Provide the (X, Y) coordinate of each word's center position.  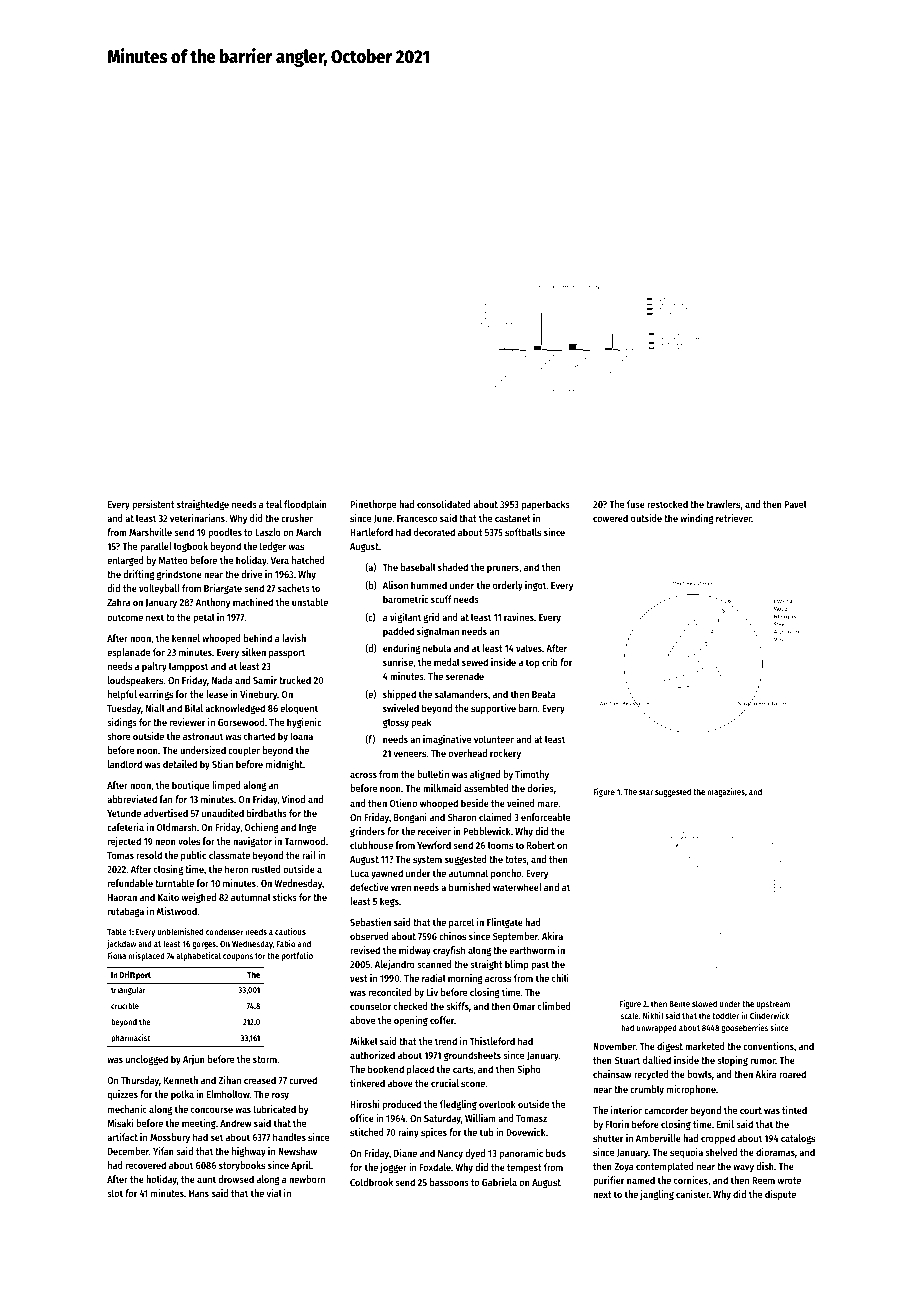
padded (398, 632)
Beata (544, 694)
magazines (726, 792)
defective (369, 887)
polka (182, 1095)
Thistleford (492, 1041)
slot (115, 1193)
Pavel (796, 504)
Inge (307, 828)
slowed (704, 1003)
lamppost (188, 667)
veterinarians (197, 518)
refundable (130, 883)
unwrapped (657, 1028)
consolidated (444, 504)
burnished (470, 887)
